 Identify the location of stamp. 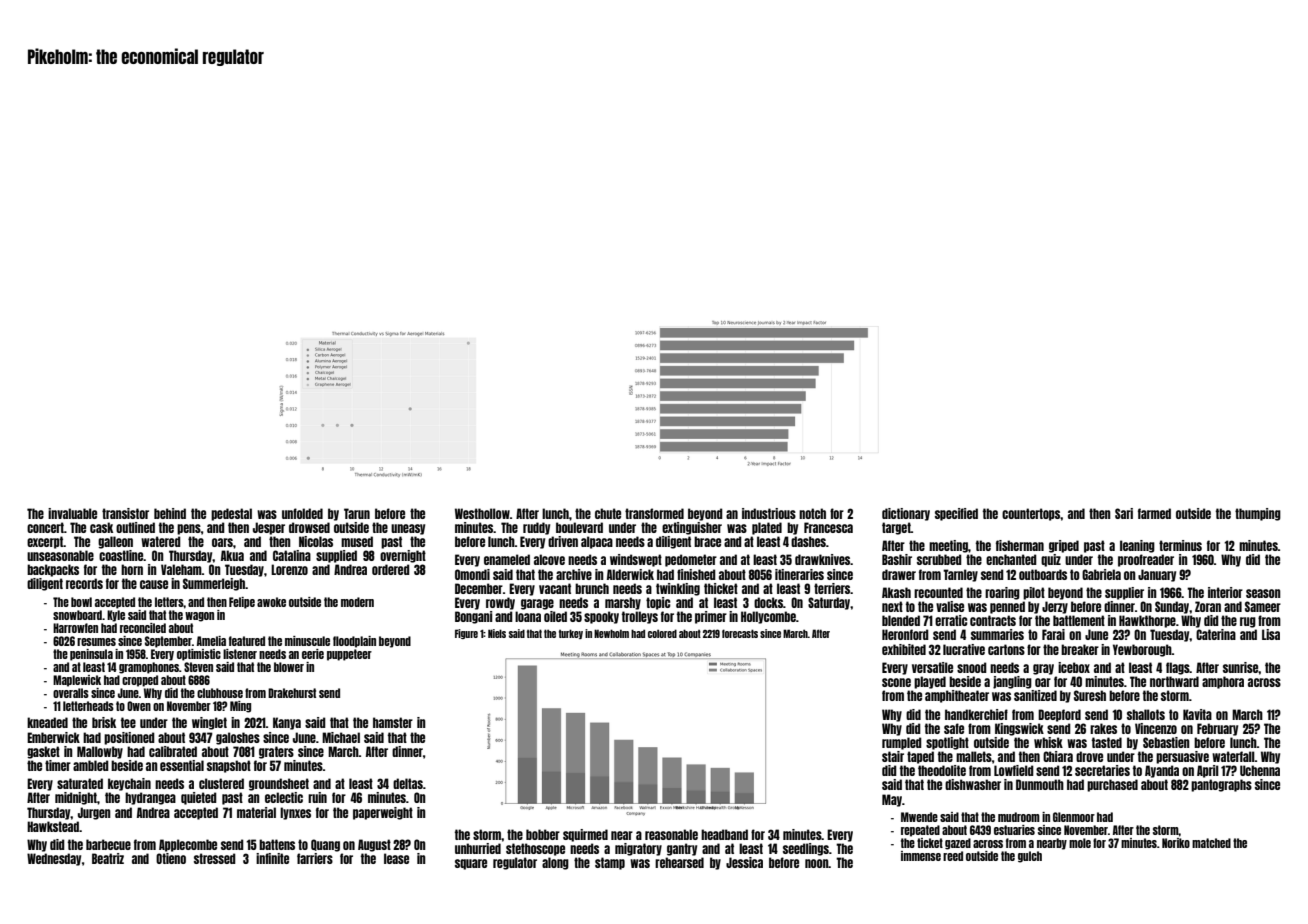
(610, 863).
